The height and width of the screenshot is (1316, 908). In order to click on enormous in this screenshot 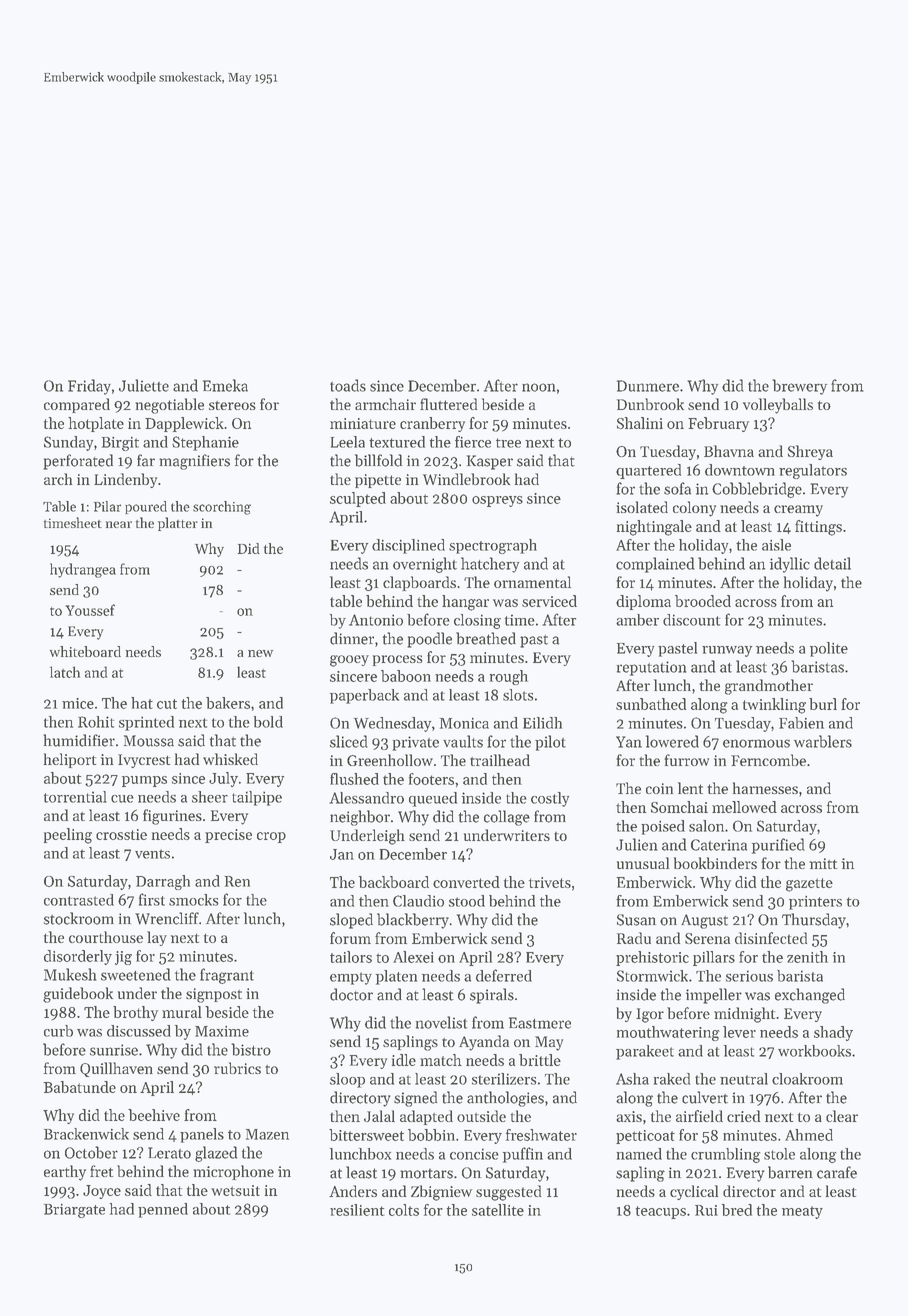, I will do `click(756, 743)`.
